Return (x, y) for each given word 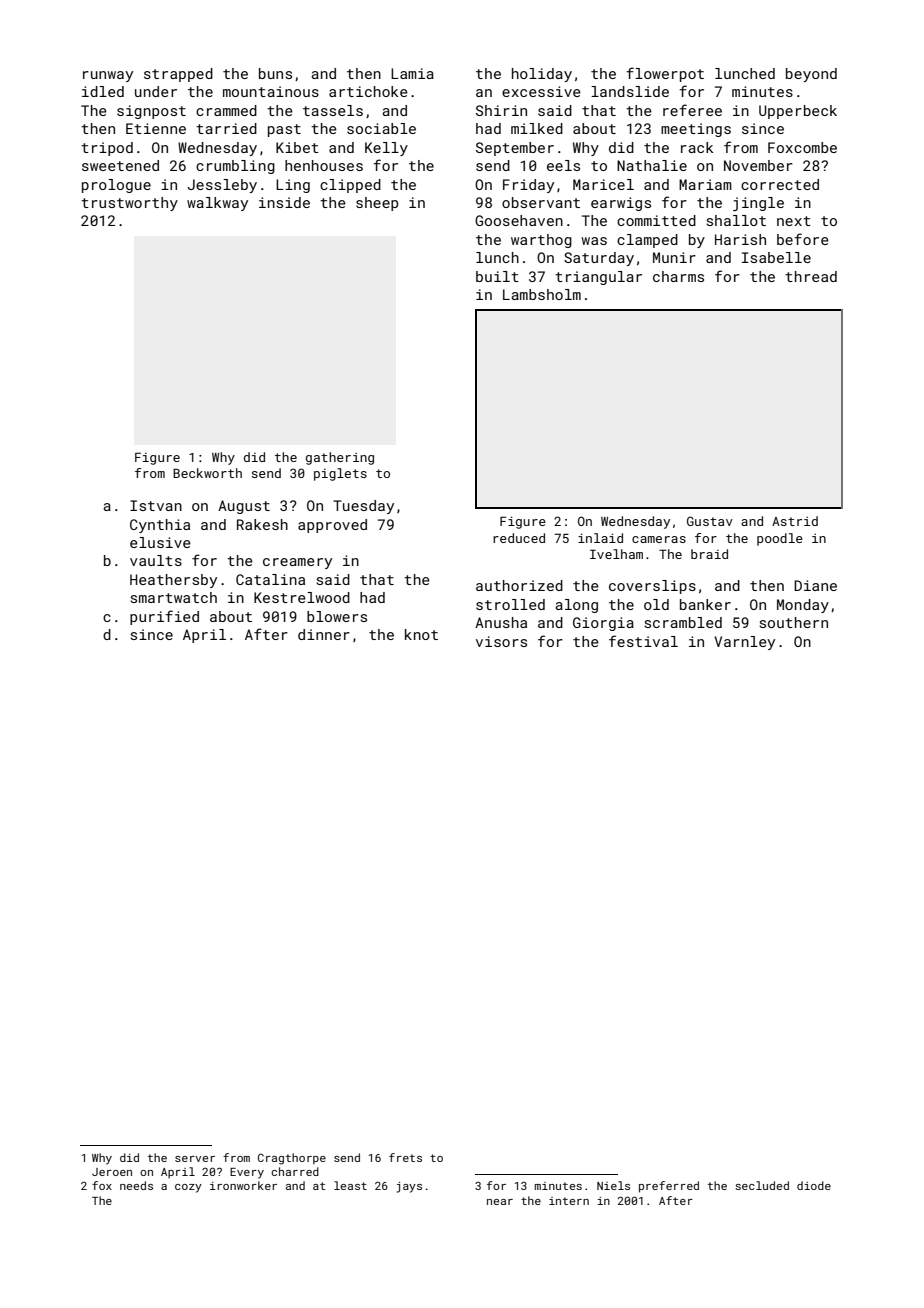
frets (405, 1157)
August (244, 507)
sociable (381, 128)
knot (421, 634)
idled (103, 91)
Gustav (710, 521)
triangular (598, 278)
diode (814, 1185)
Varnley (744, 643)
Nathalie (652, 165)
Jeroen (112, 1172)
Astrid (795, 521)
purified (164, 617)
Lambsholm (542, 294)
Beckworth (207, 473)
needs (136, 1185)
